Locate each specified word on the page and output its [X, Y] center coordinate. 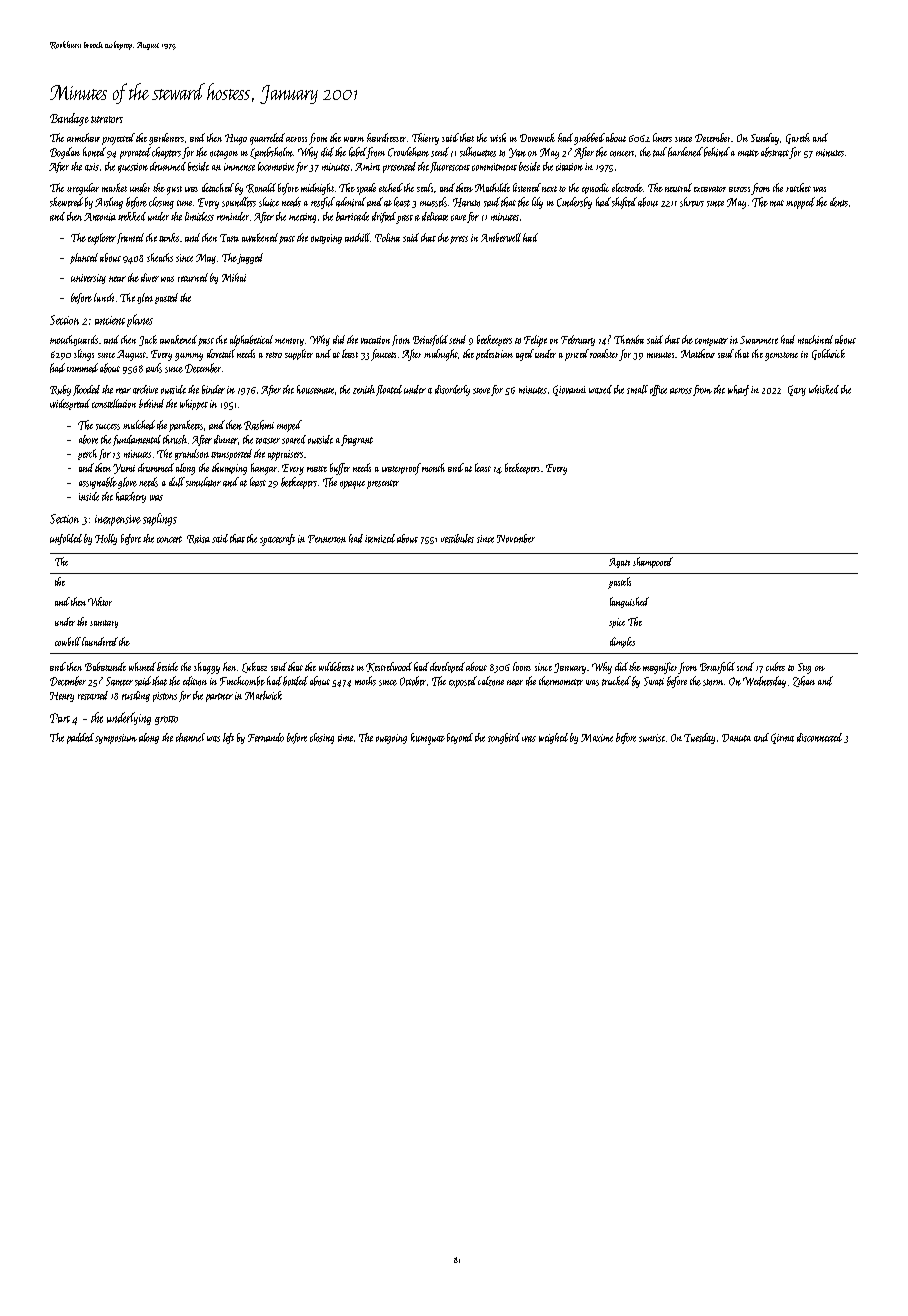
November [516, 538]
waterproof [401, 469]
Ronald [261, 188]
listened [527, 187]
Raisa [198, 539]
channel [190, 737]
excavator [710, 189]
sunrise [652, 738]
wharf [738, 390]
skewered [66, 202]
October [413, 681]
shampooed [653, 562]
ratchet [798, 187]
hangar [264, 469]
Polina [387, 237]
